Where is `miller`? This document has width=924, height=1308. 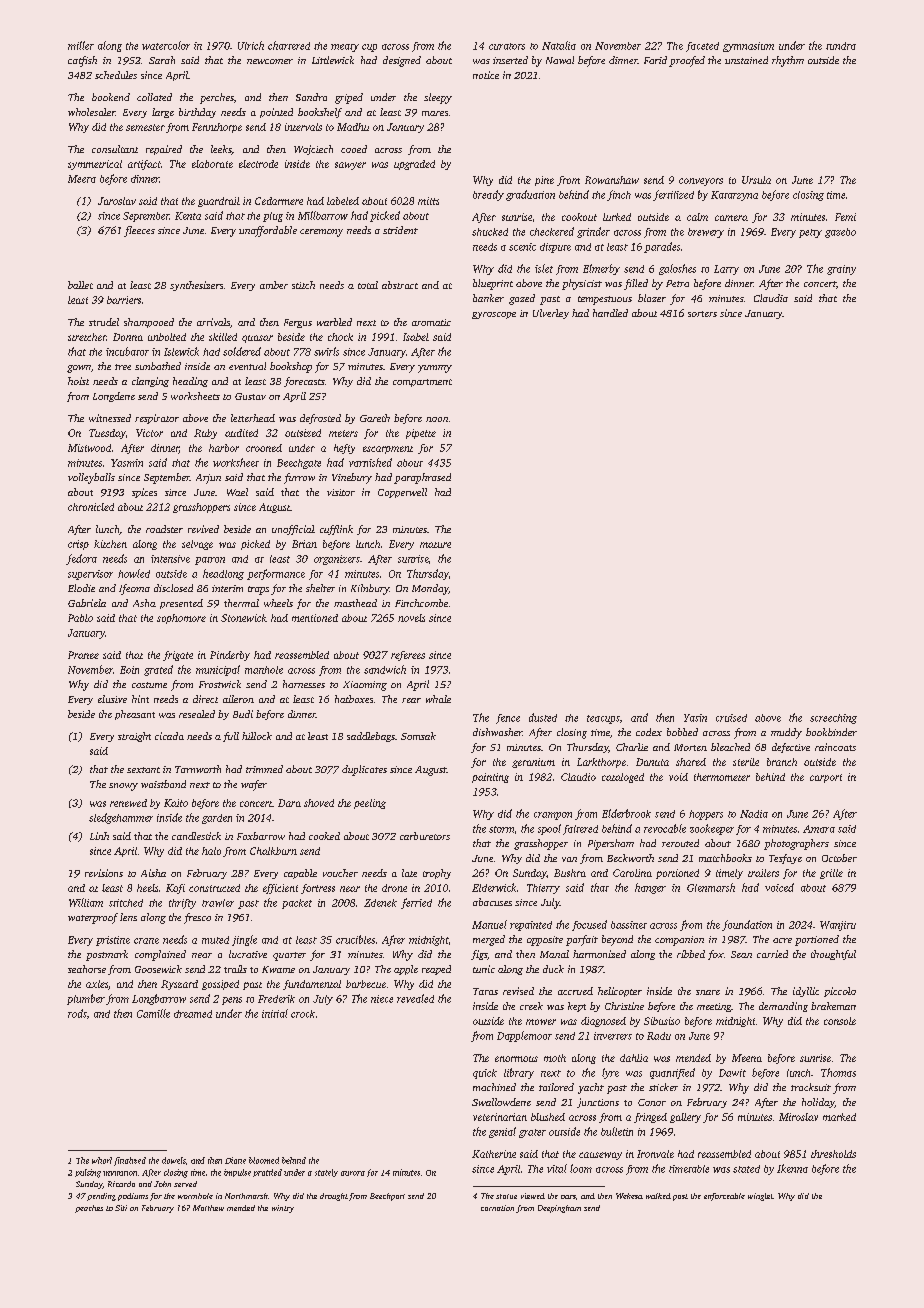 miller is located at coordinates (81, 45).
